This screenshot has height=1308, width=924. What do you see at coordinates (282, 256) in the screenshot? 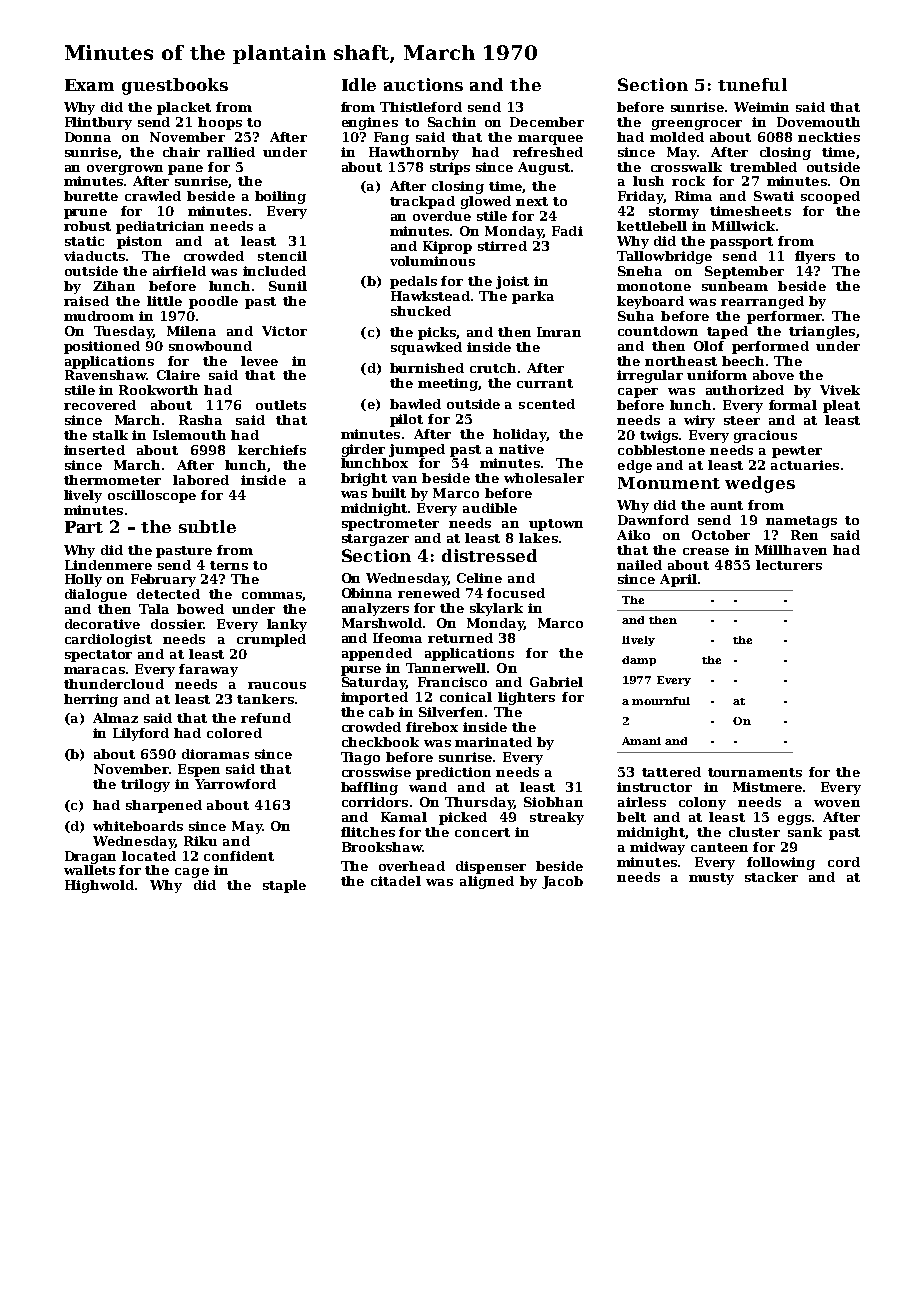
I see `stencil` at bounding box center [282, 256].
